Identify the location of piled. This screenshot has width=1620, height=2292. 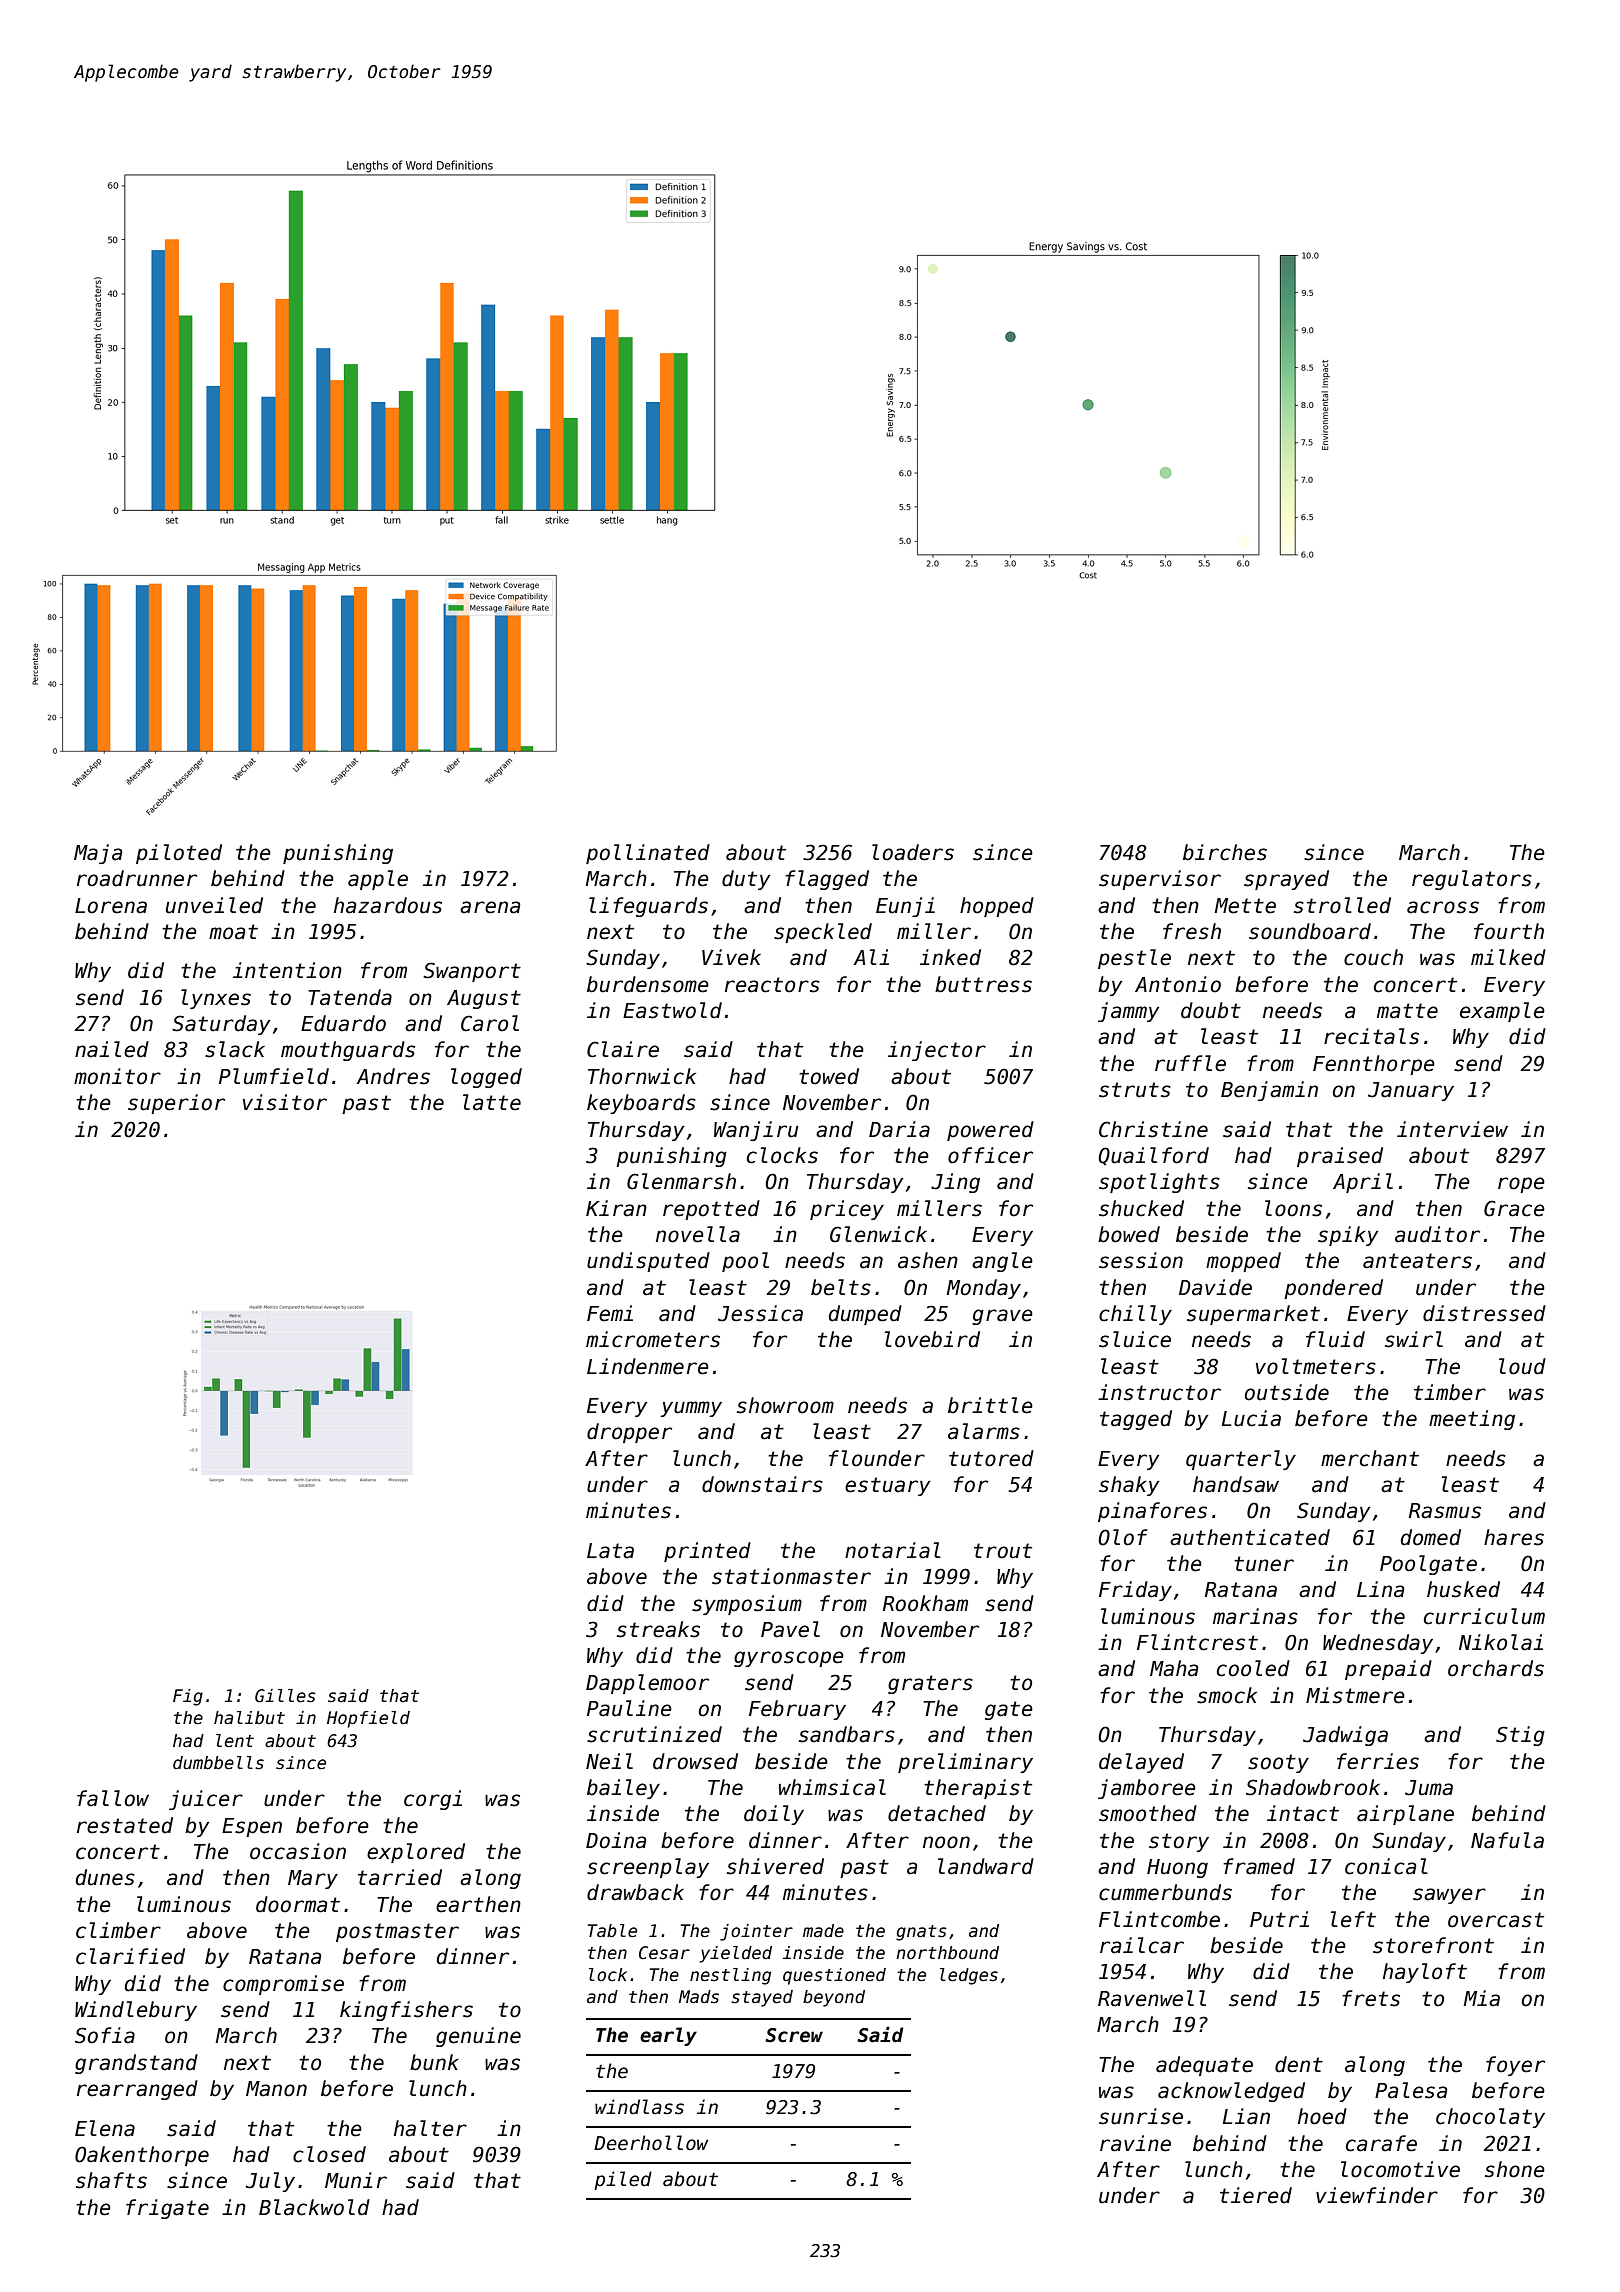
(623, 2180).
